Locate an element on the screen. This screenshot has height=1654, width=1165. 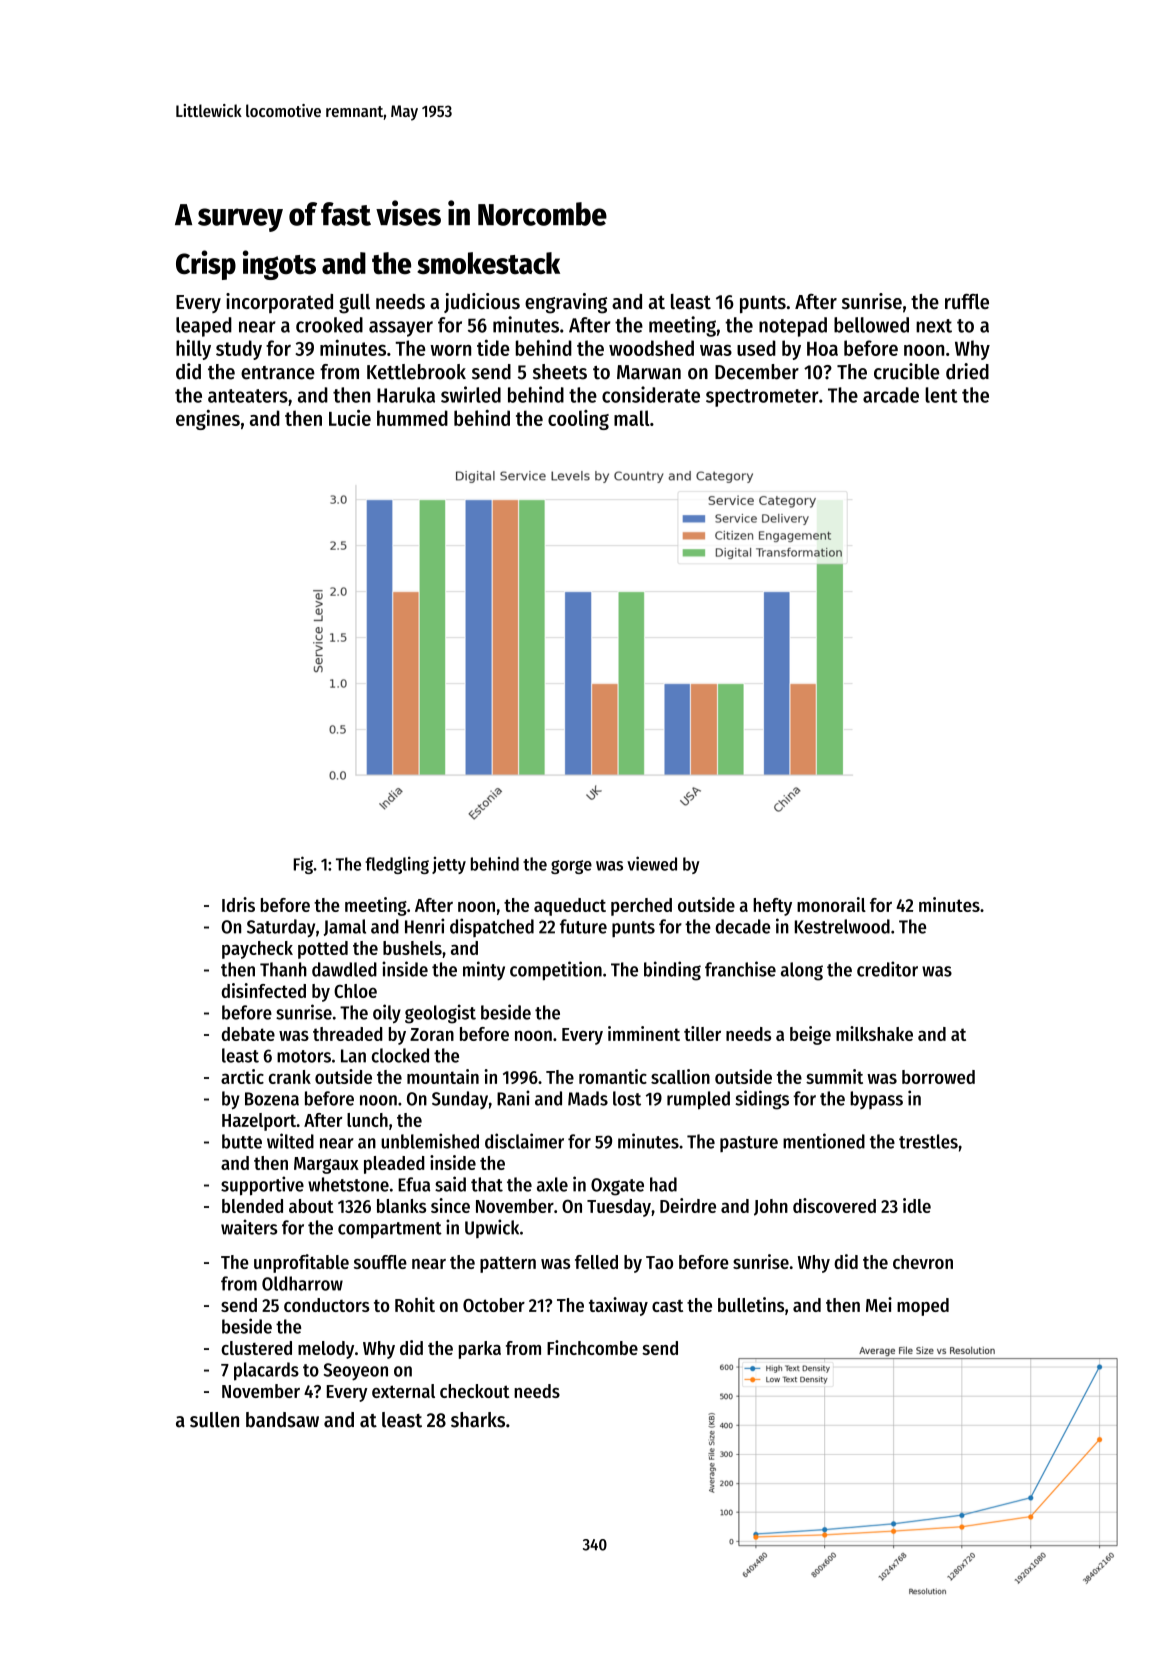
fledgling is located at coordinates (397, 865).
